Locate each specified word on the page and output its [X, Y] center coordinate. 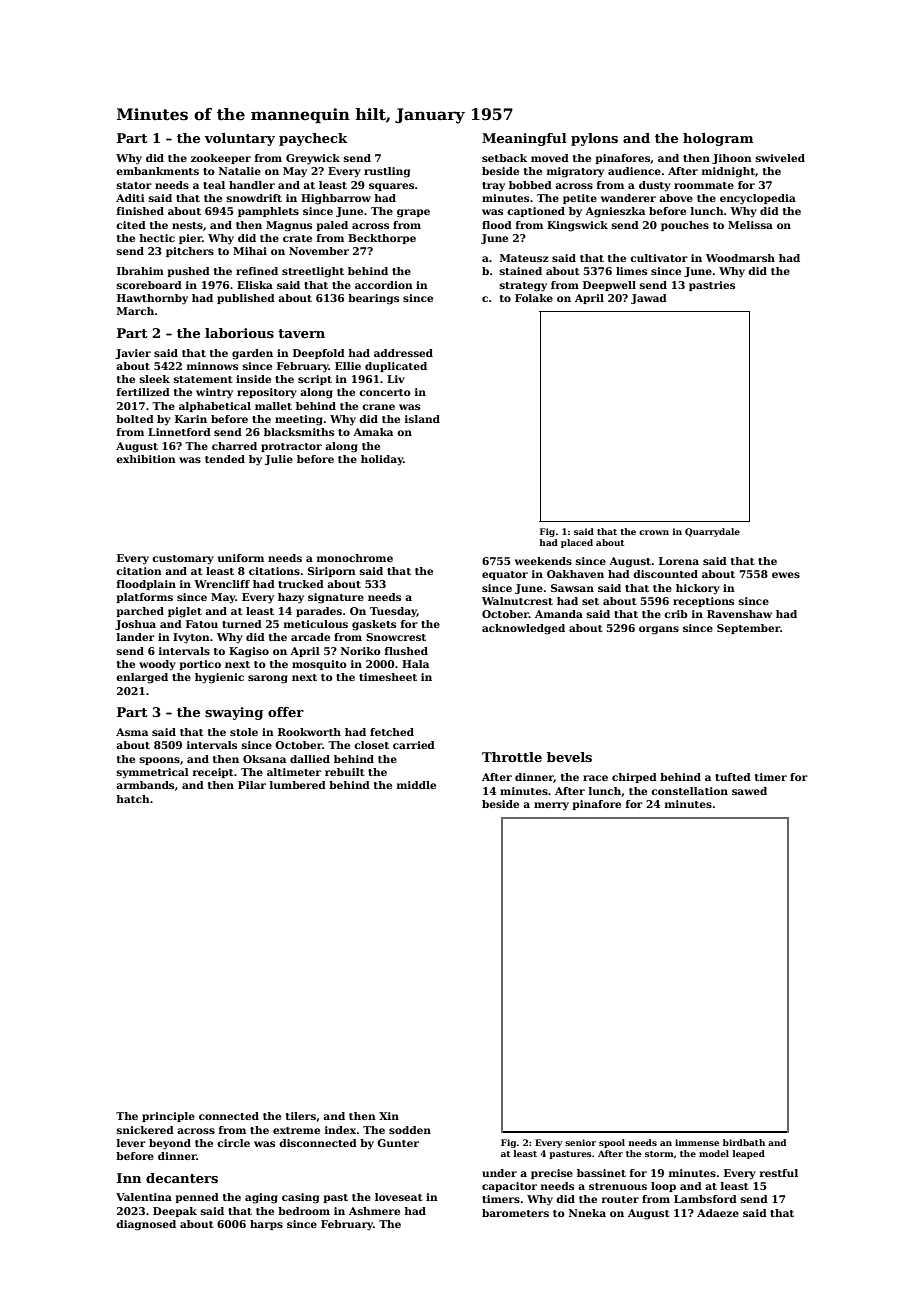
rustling [387, 172]
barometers [515, 1213]
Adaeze [718, 1213]
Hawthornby [152, 299]
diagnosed [146, 1225]
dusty [655, 186]
